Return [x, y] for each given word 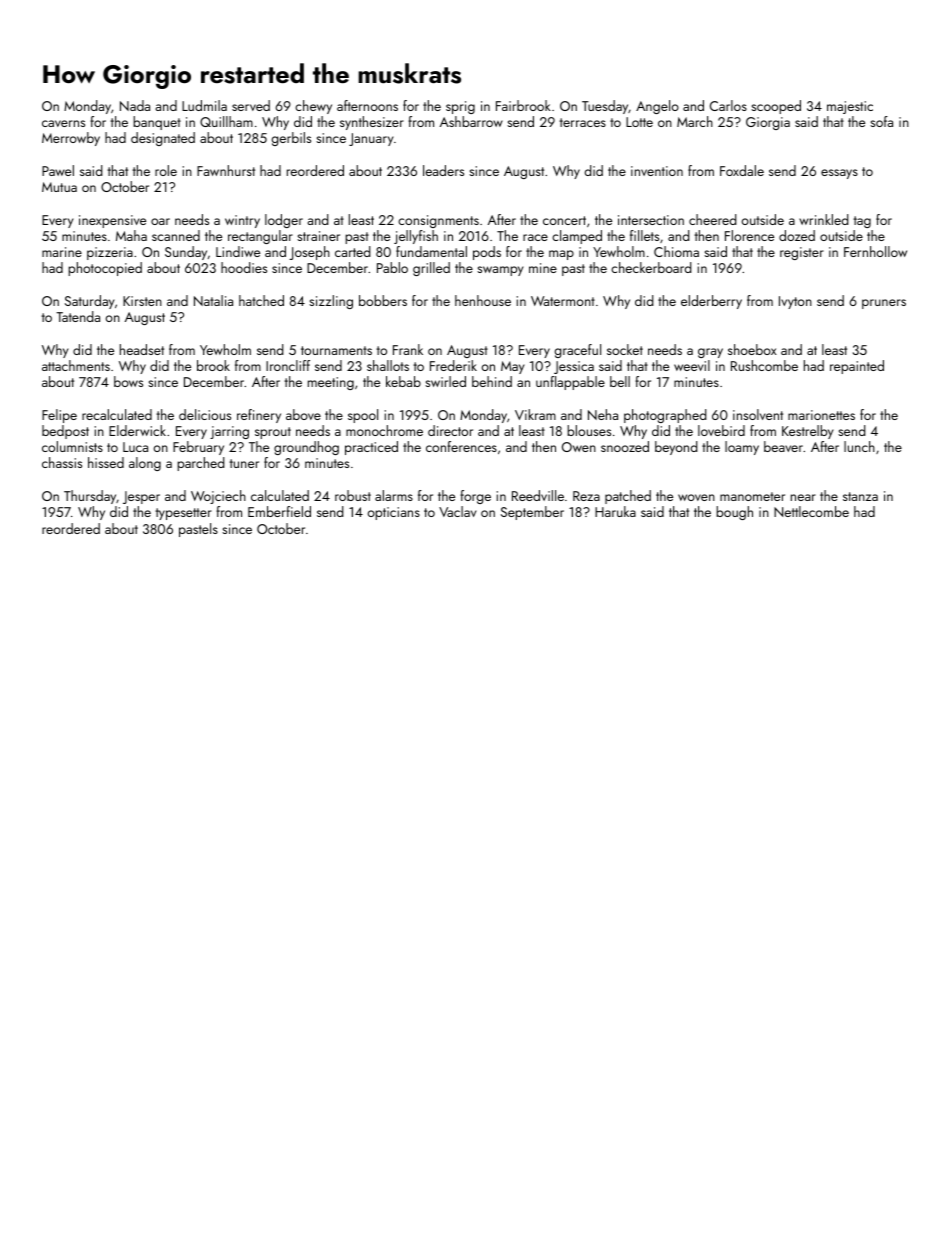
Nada [135, 105]
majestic [850, 107]
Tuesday [605, 107]
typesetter [183, 514]
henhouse [483, 300]
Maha [131, 235]
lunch [859, 446]
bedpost [65, 432]
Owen [579, 447]
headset [142, 349]
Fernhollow [875, 251]
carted [353, 251]
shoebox [752, 349]
